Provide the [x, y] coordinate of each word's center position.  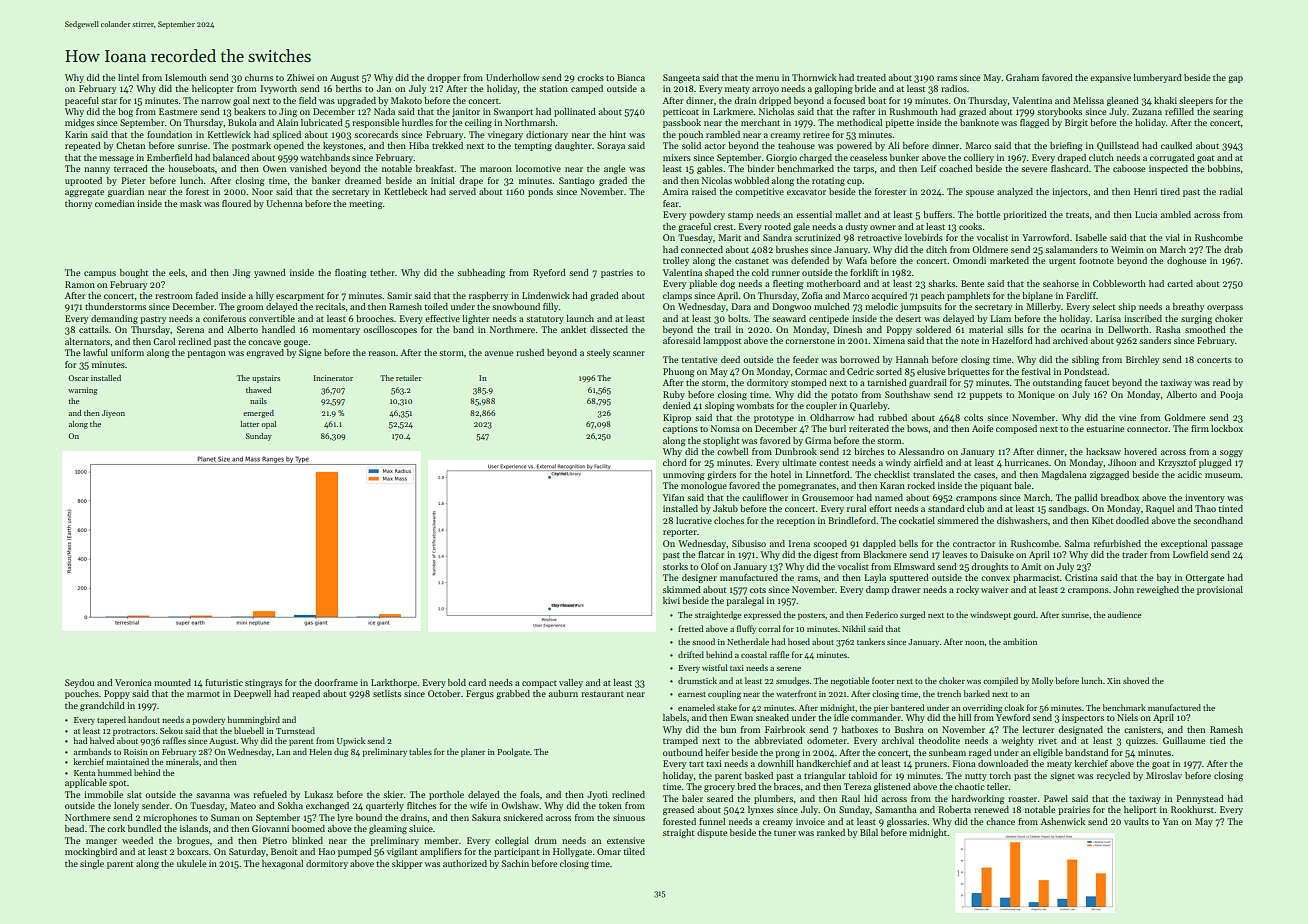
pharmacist [1036, 578]
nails [258, 401]
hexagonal [282, 864]
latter [249, 424]
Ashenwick [1063, 821]
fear [671, 203]
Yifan [673, 497]
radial [1231, 191]
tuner [785, 833]
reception [796, 521]
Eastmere [178, 111]
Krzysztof [1177, 463]
